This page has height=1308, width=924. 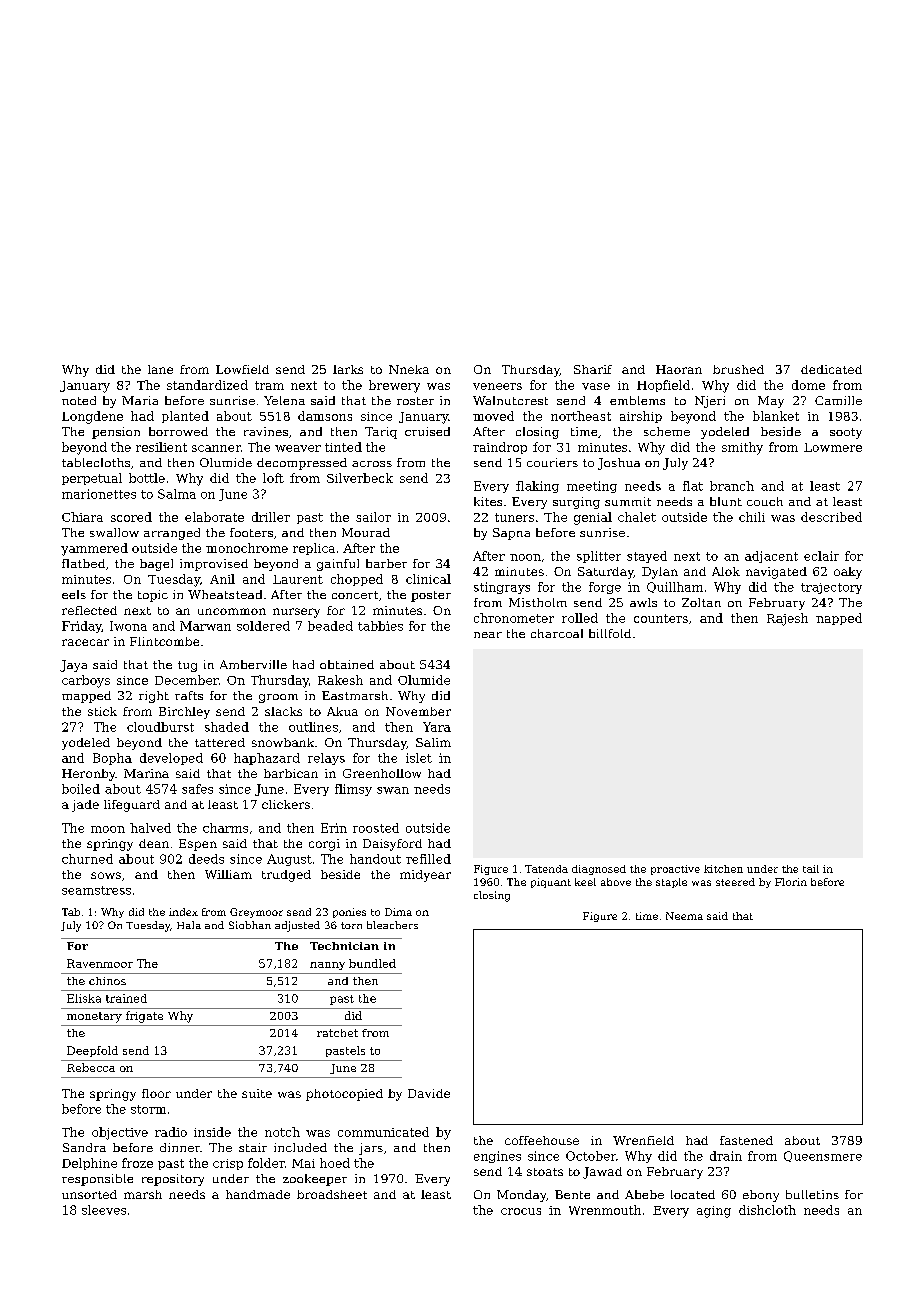 What do you see at coordinates (521, 1196) in the page?
I see `Monday` at bounding box center [521, 1196].
